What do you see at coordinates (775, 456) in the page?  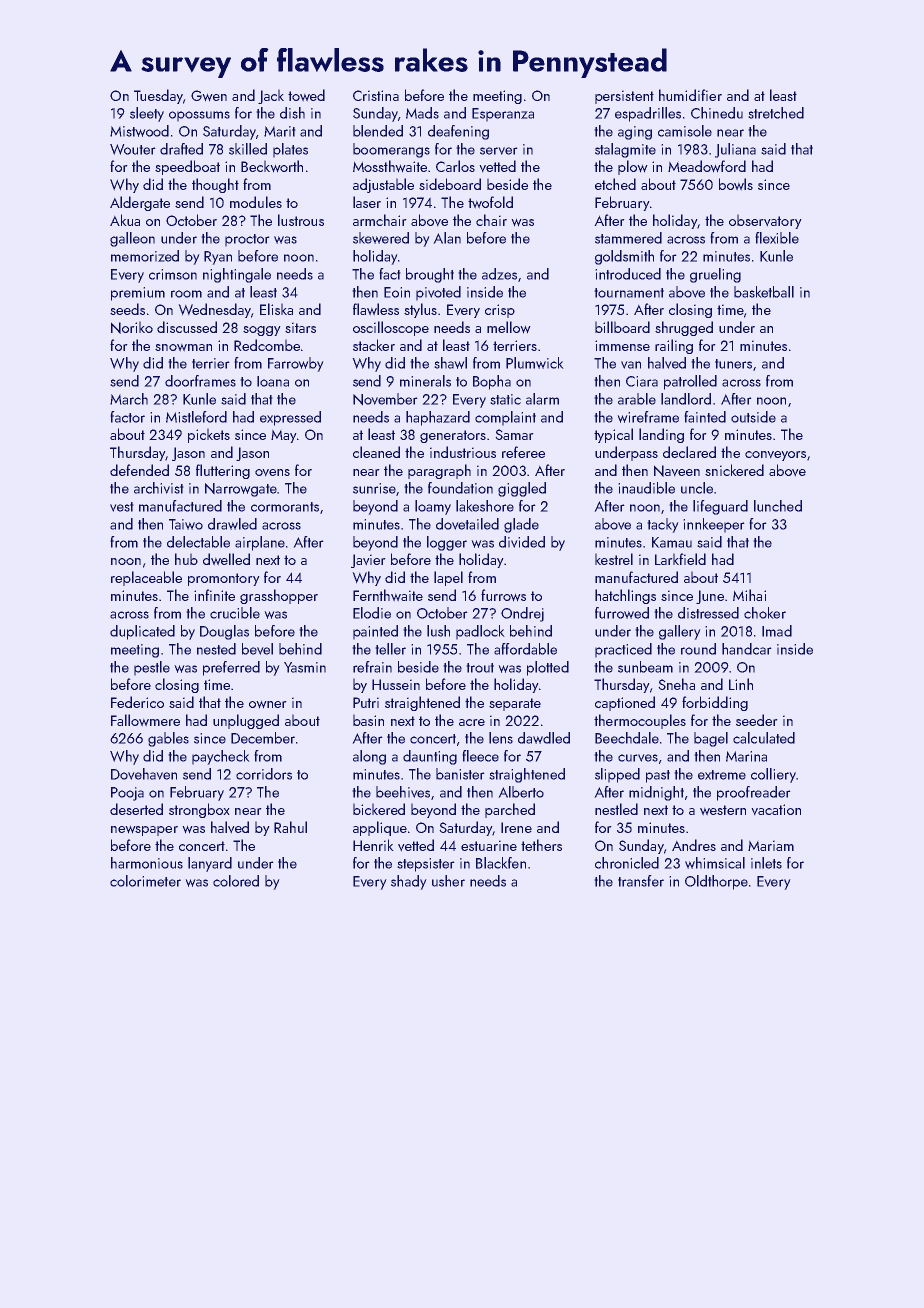 I see `conveyors` at bounding box center [775, 456].
